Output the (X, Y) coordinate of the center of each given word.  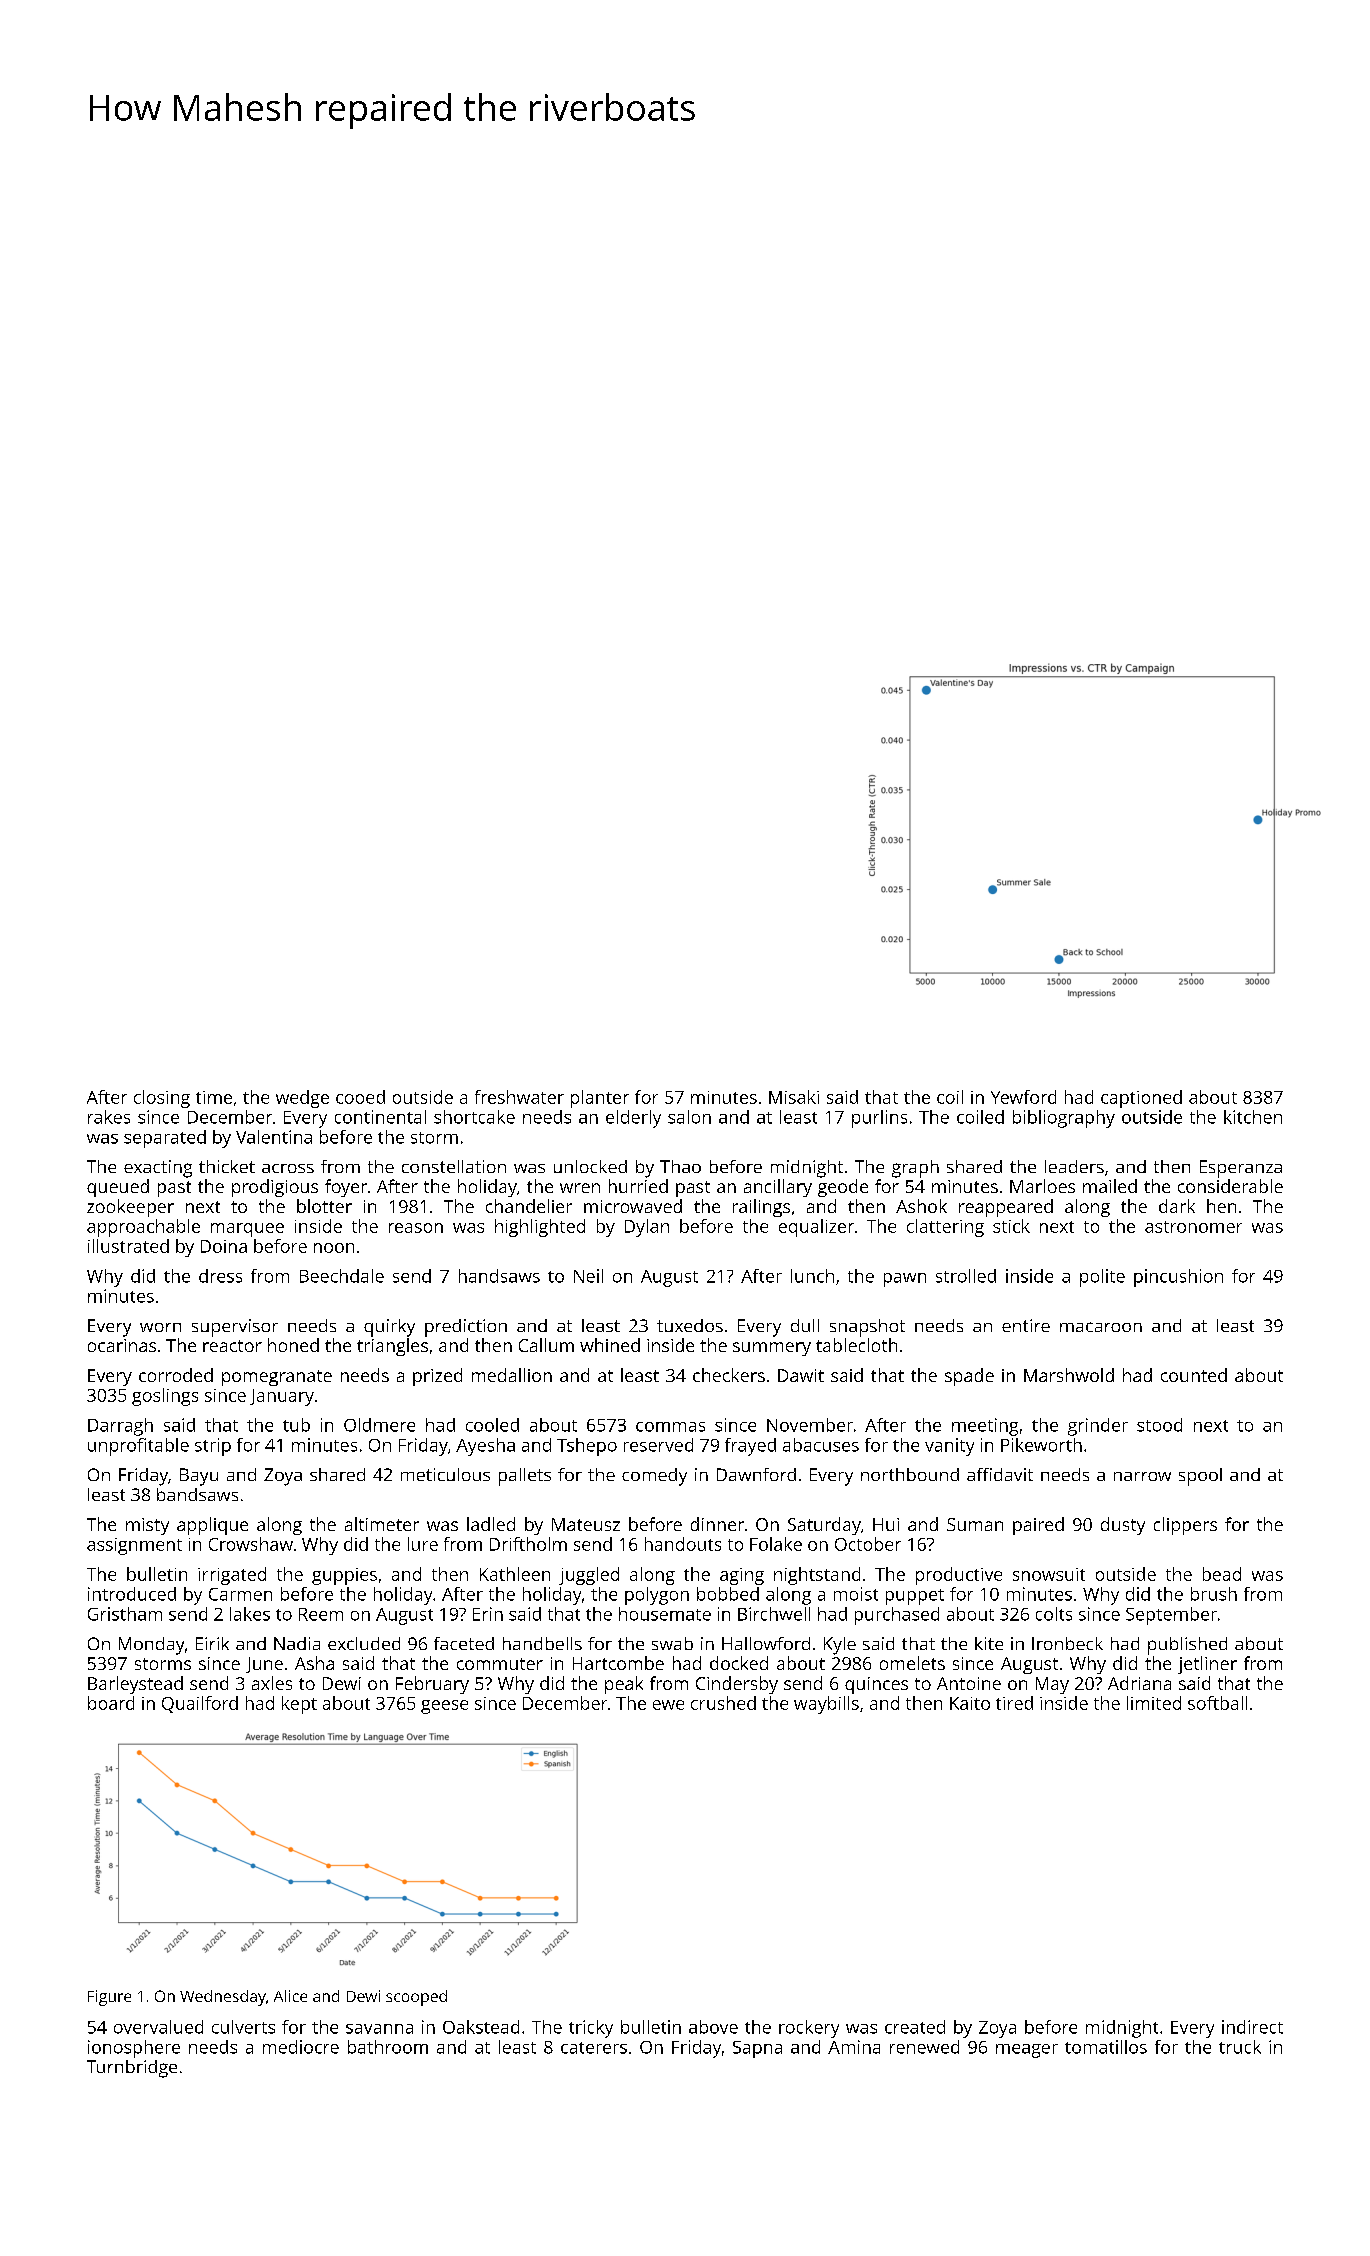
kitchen (1253, 1117)
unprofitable (138, 1447)
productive (959, 1576)
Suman (975, 1524)
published (1187, 1646)
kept (299, 1705)
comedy (654, 1477)
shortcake (474, 1117)
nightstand (817, 1576)
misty (147, 1526)
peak (624, 1685)
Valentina (274, 1137)
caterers (594, 2048)
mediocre (301, 2047)
